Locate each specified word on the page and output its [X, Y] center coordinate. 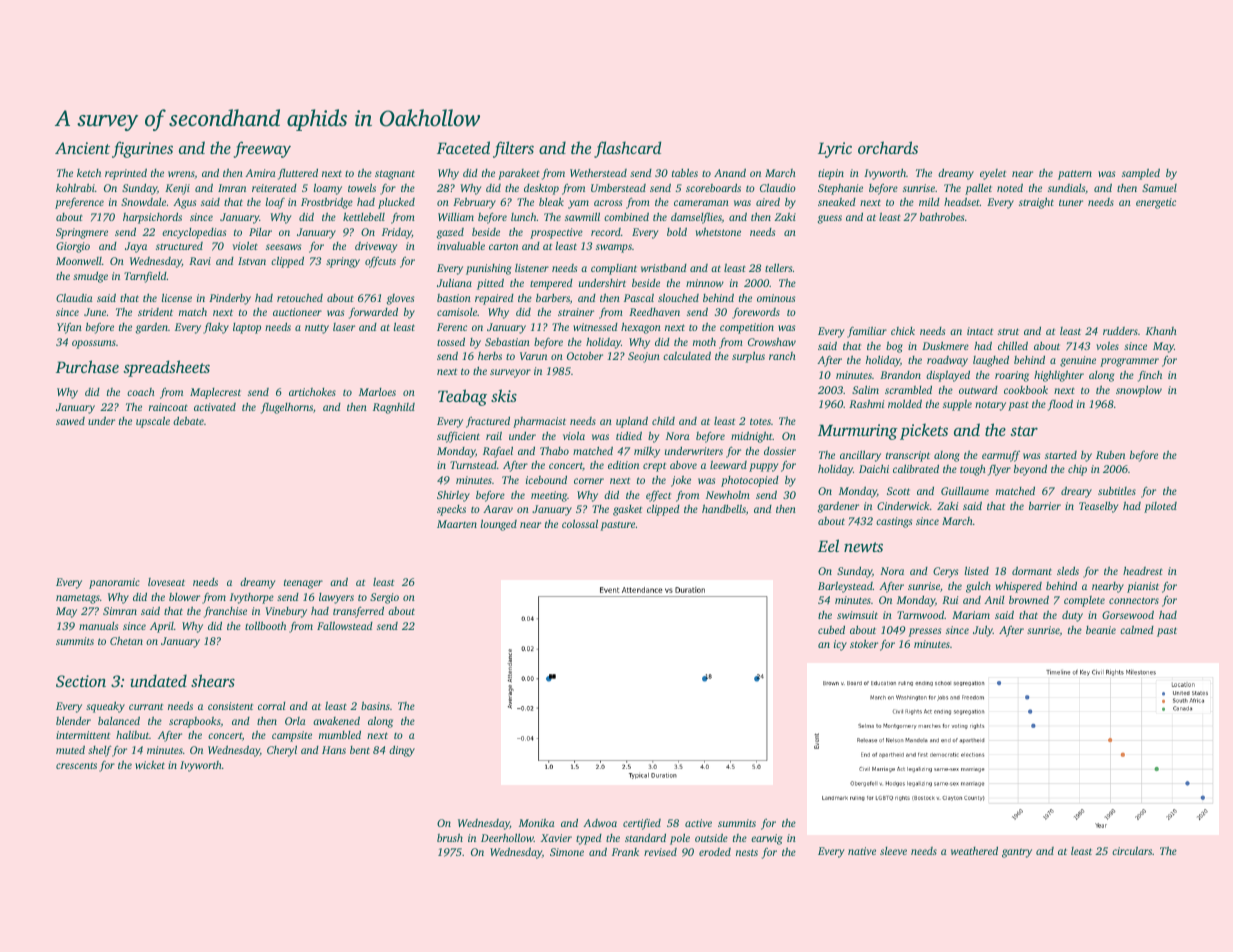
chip [1077, 470]
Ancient [82, 148]
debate [188, 420]
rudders [1120, 331]
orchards [888, 147]
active [698, 823]
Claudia [74, 297]
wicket [150, 765]
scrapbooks [195, 722]
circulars [1132, 850]
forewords [756, 313]
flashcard [627, 149]
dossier [780, 451]
